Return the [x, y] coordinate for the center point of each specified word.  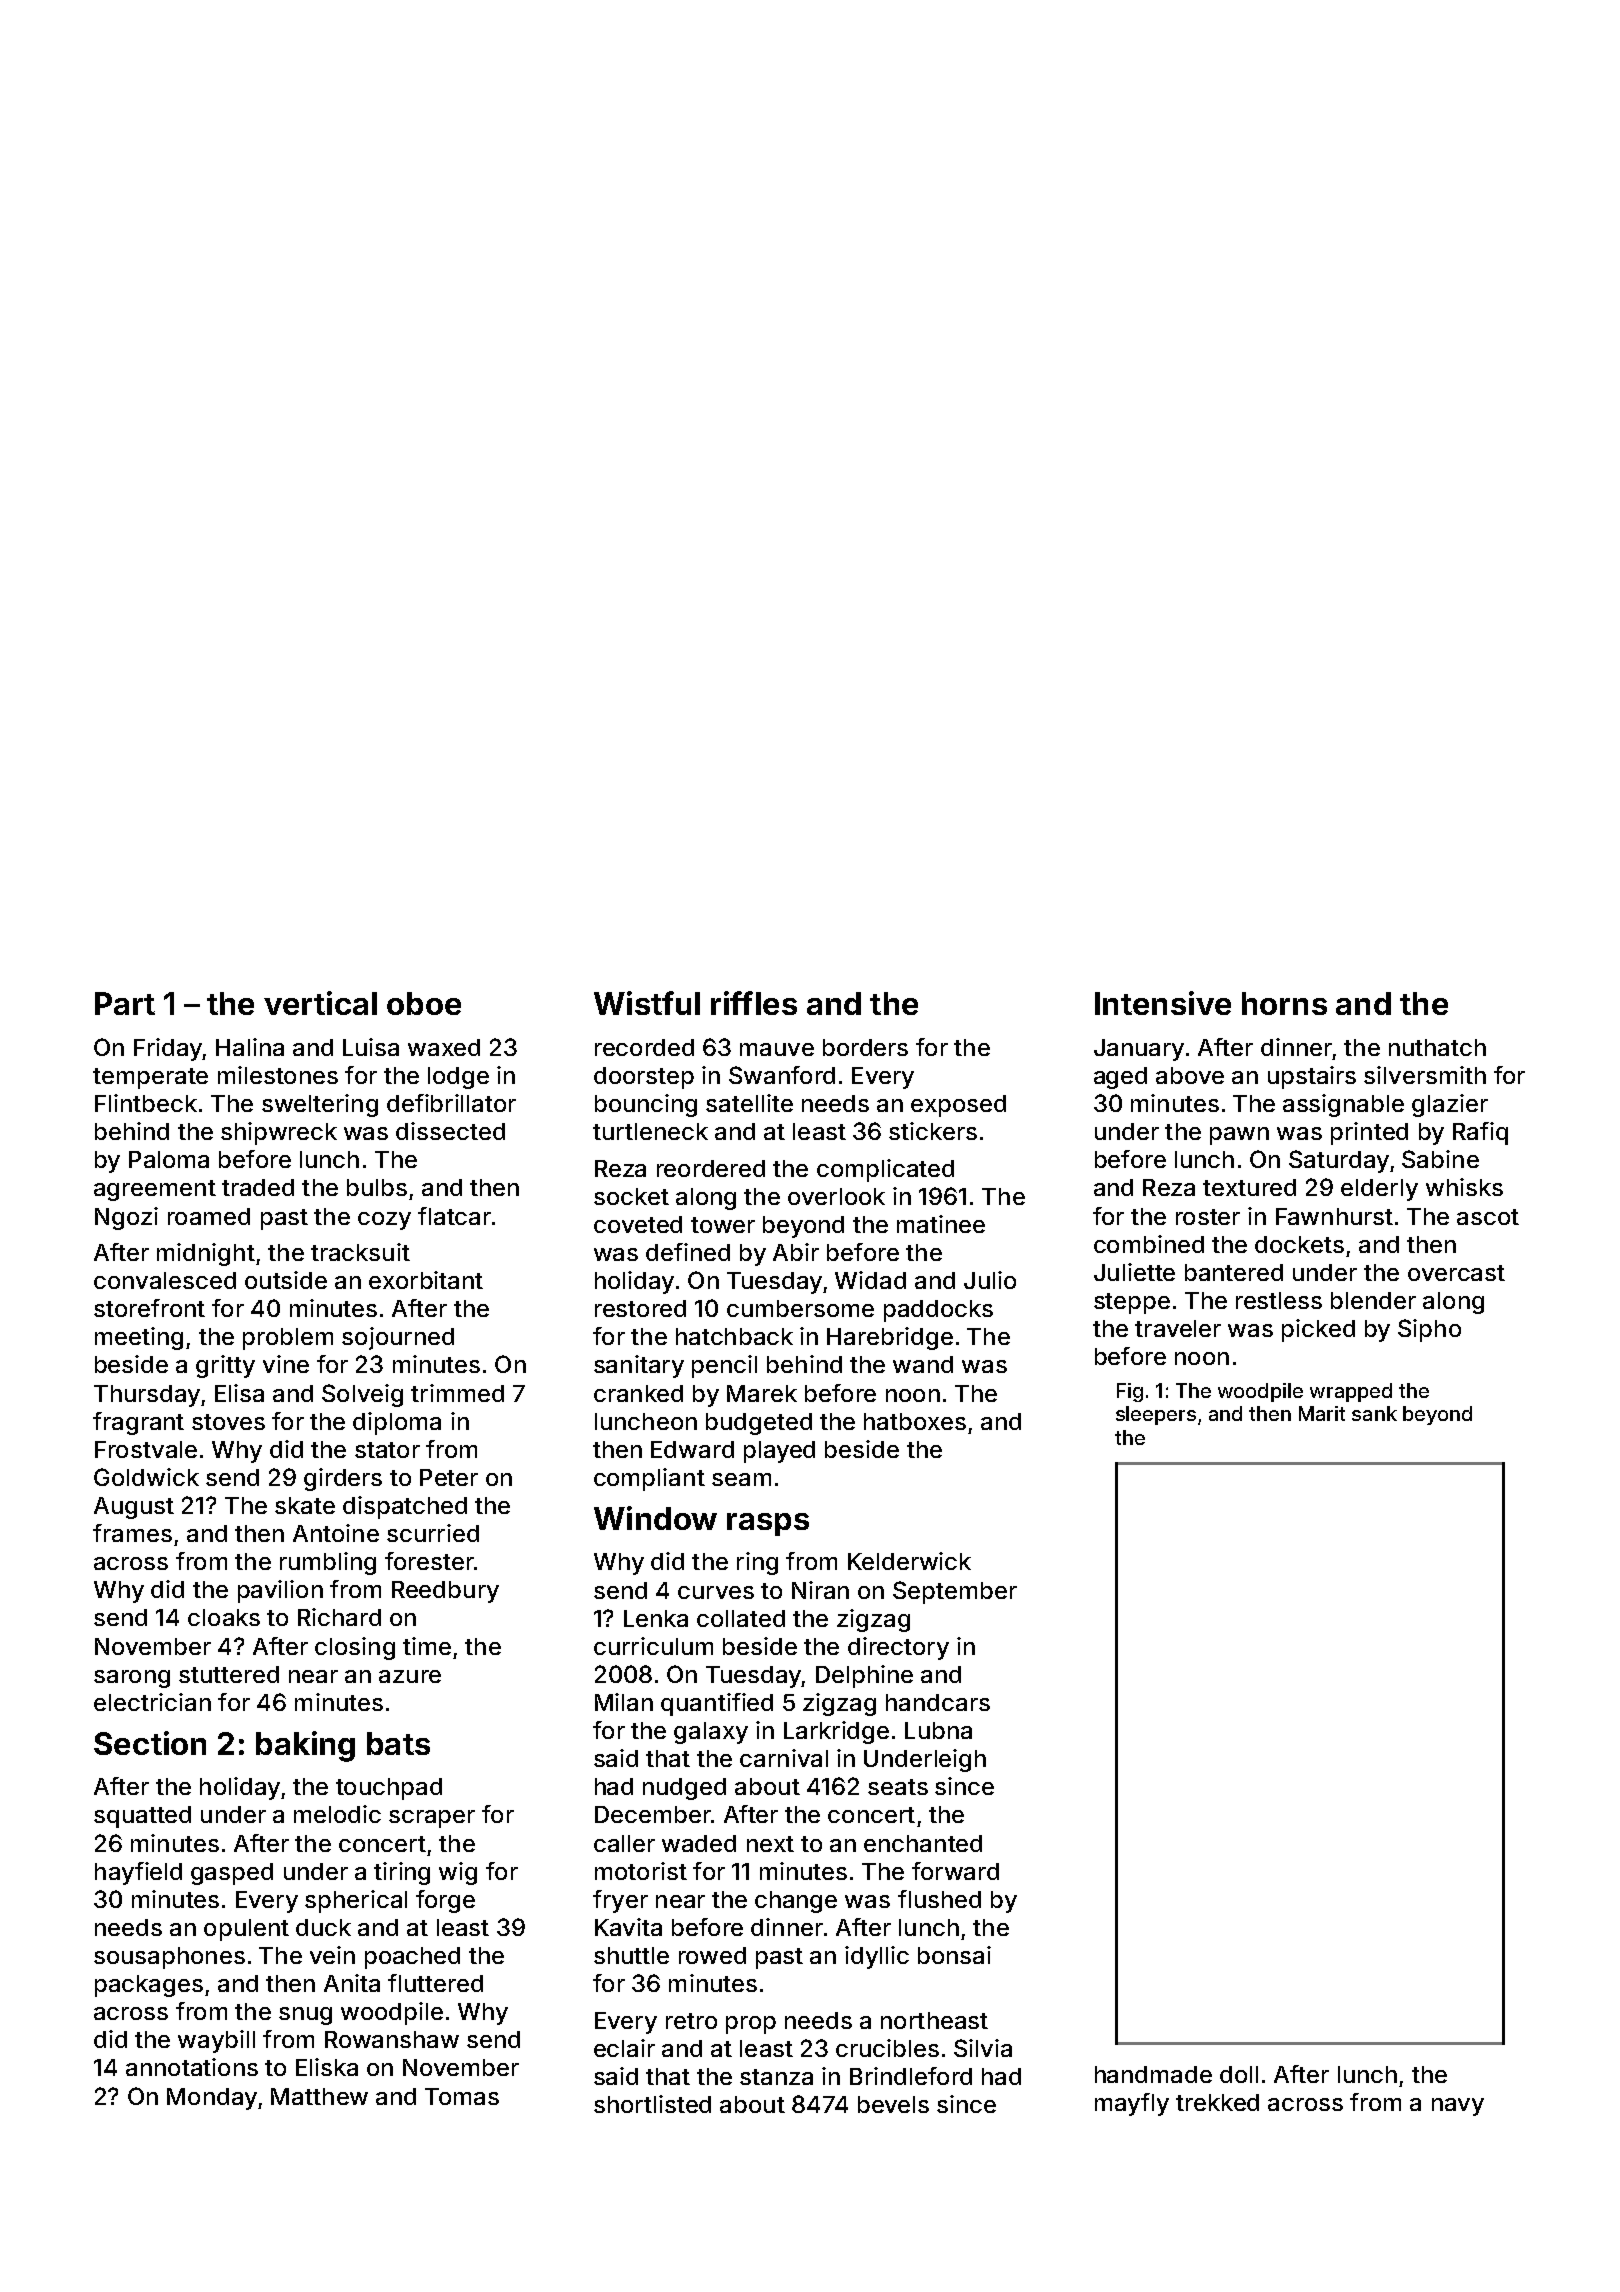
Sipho [1429, 1330]
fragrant [138, 1423]
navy [1458, 2107]
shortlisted [652, 2104]
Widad [870, 1280]
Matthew [319, 2096]
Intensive [1163, 1003]
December [653, 1814]
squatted [142, 1817]
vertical [320, 1003]
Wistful [647, 1003]
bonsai [954, 1955]
